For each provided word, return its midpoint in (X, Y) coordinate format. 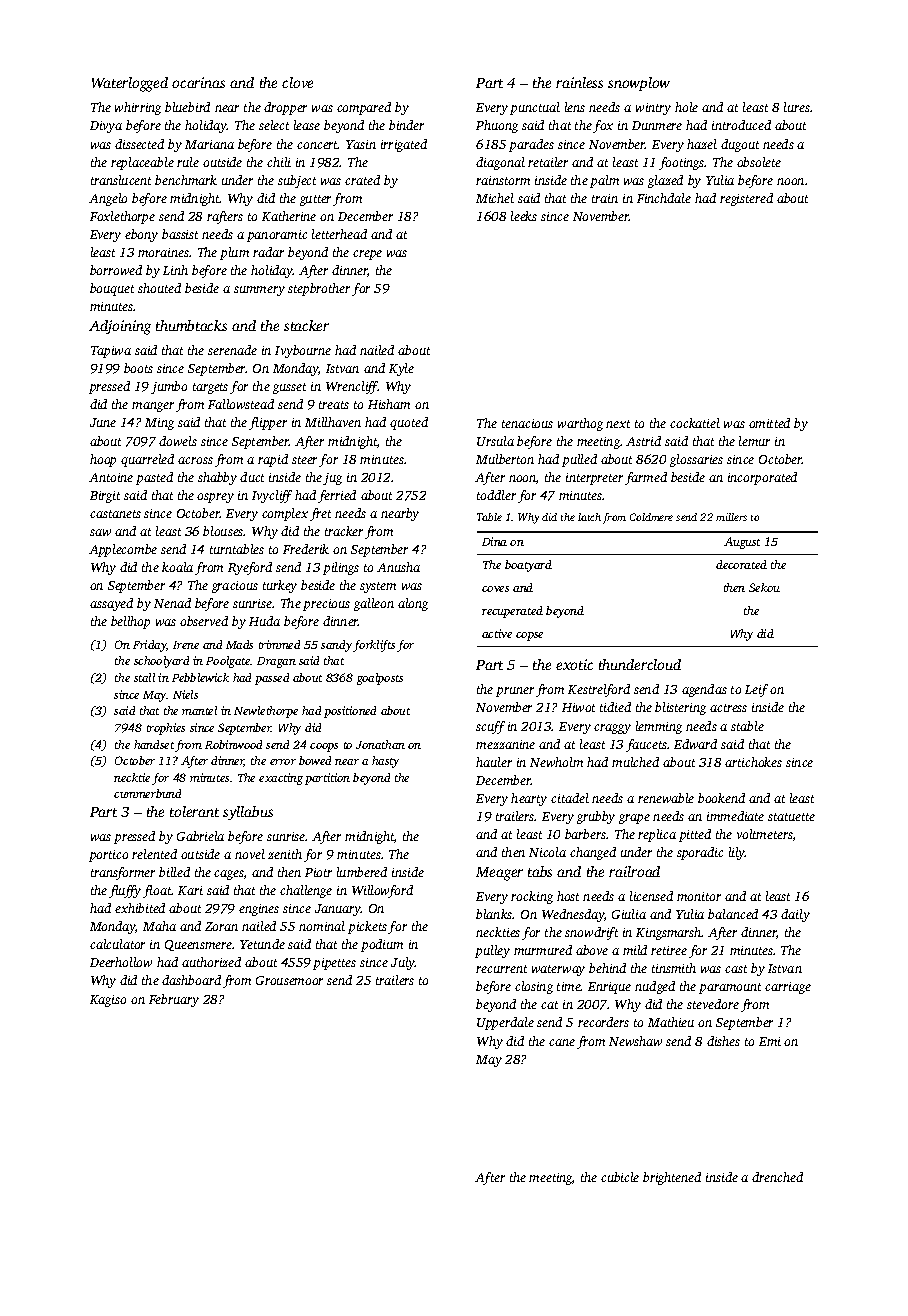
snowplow (639, 84)
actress (728, 708)
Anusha (398, 567)
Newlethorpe (266, 712)
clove (297, 82)
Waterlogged (130, 84)
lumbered (362, 872)
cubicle (620, 1177)
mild (635, 950)
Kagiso (108, 1001)
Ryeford (250, 568)
